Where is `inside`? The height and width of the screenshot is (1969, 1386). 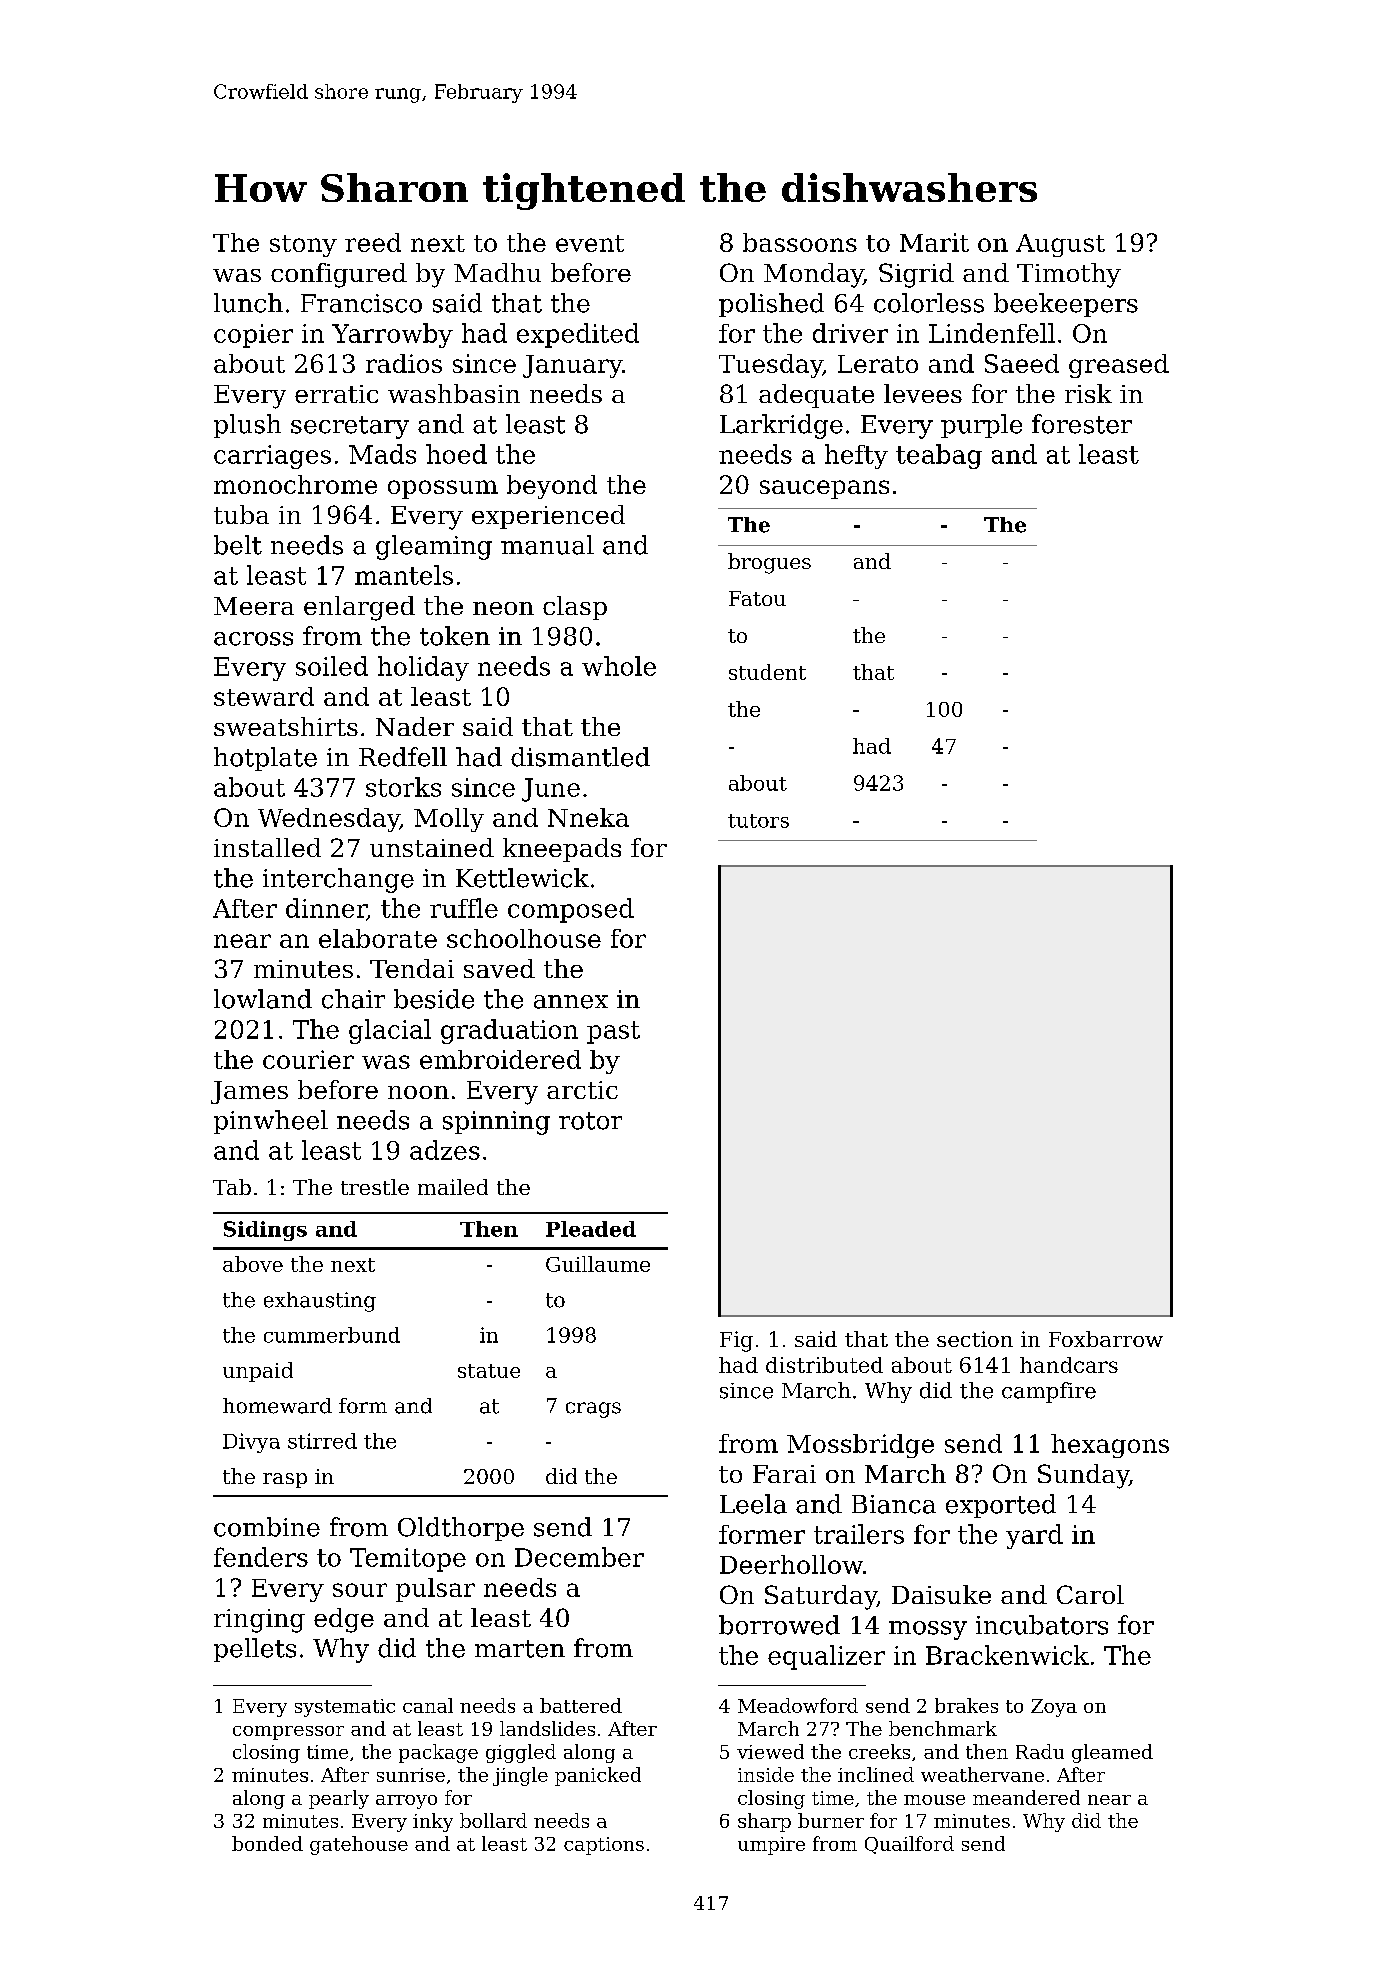 inside is located at coordinates (766, 1774).
